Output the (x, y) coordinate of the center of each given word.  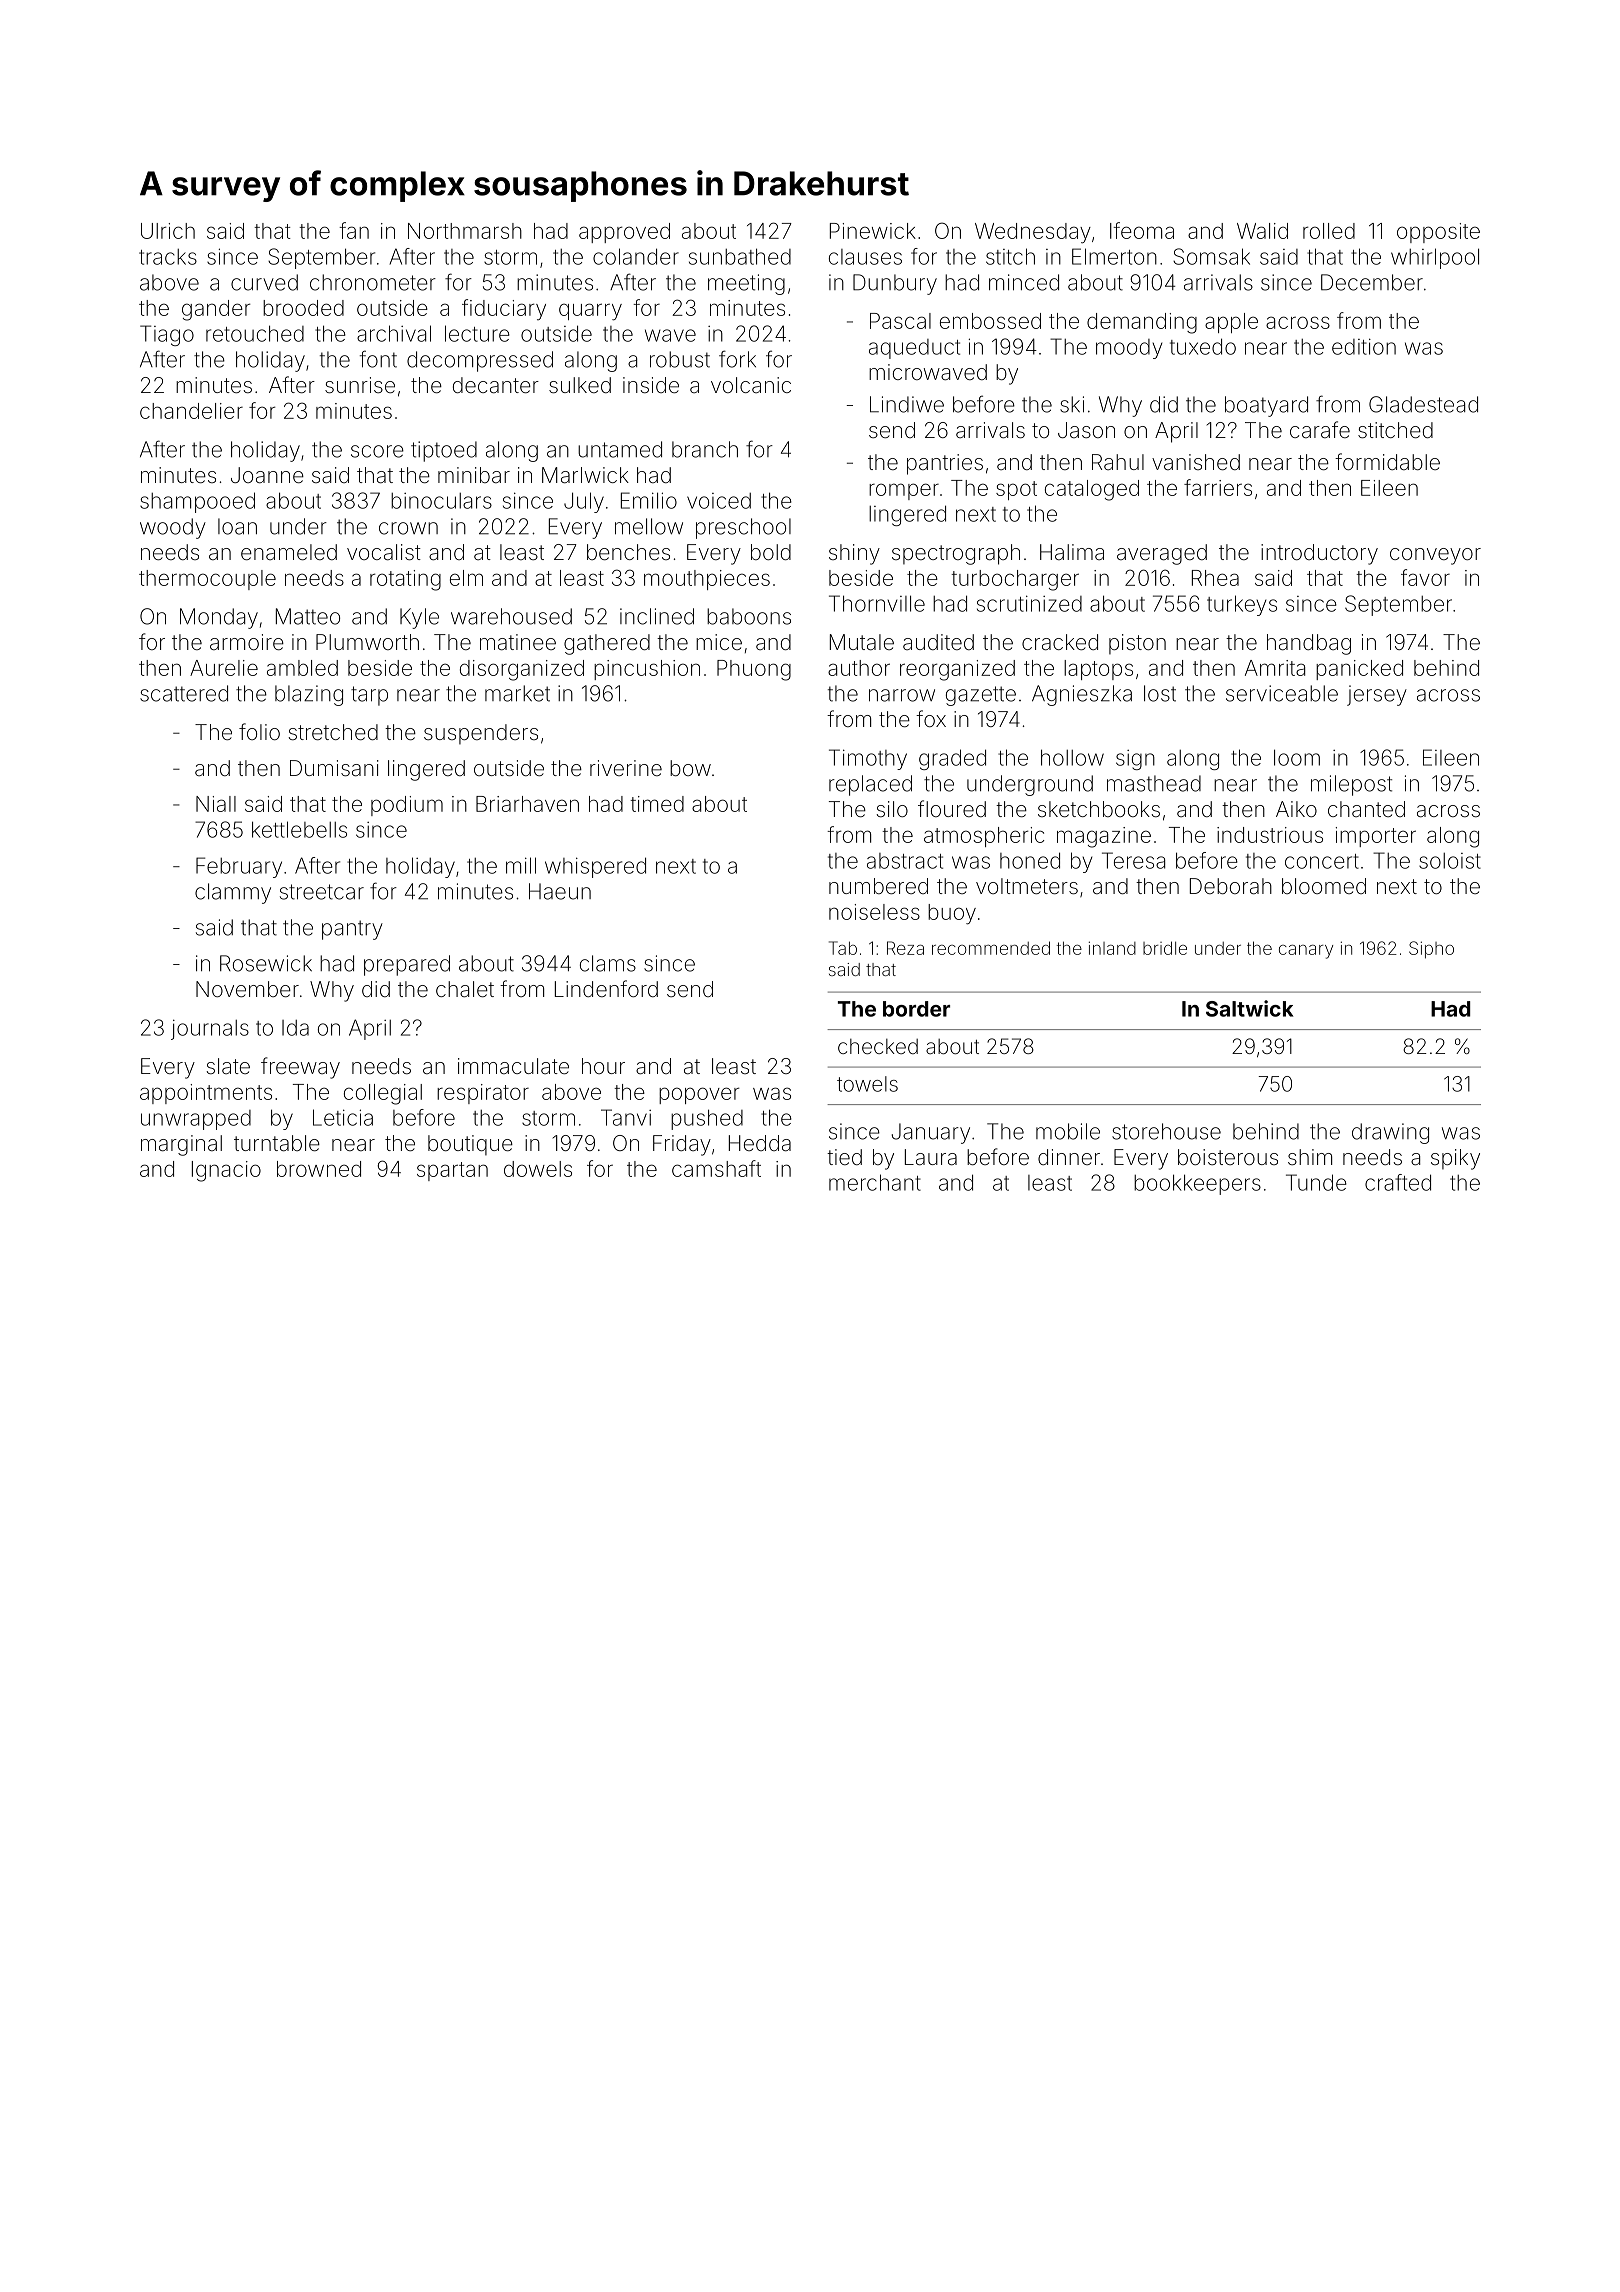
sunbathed (740, 256)
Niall (216, 804)
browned (319, 1169)
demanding (1142, 323)
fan (354, 230)
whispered (595, 867)
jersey (1377, 695)
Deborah (1231, 886)
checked (878, 1046)
